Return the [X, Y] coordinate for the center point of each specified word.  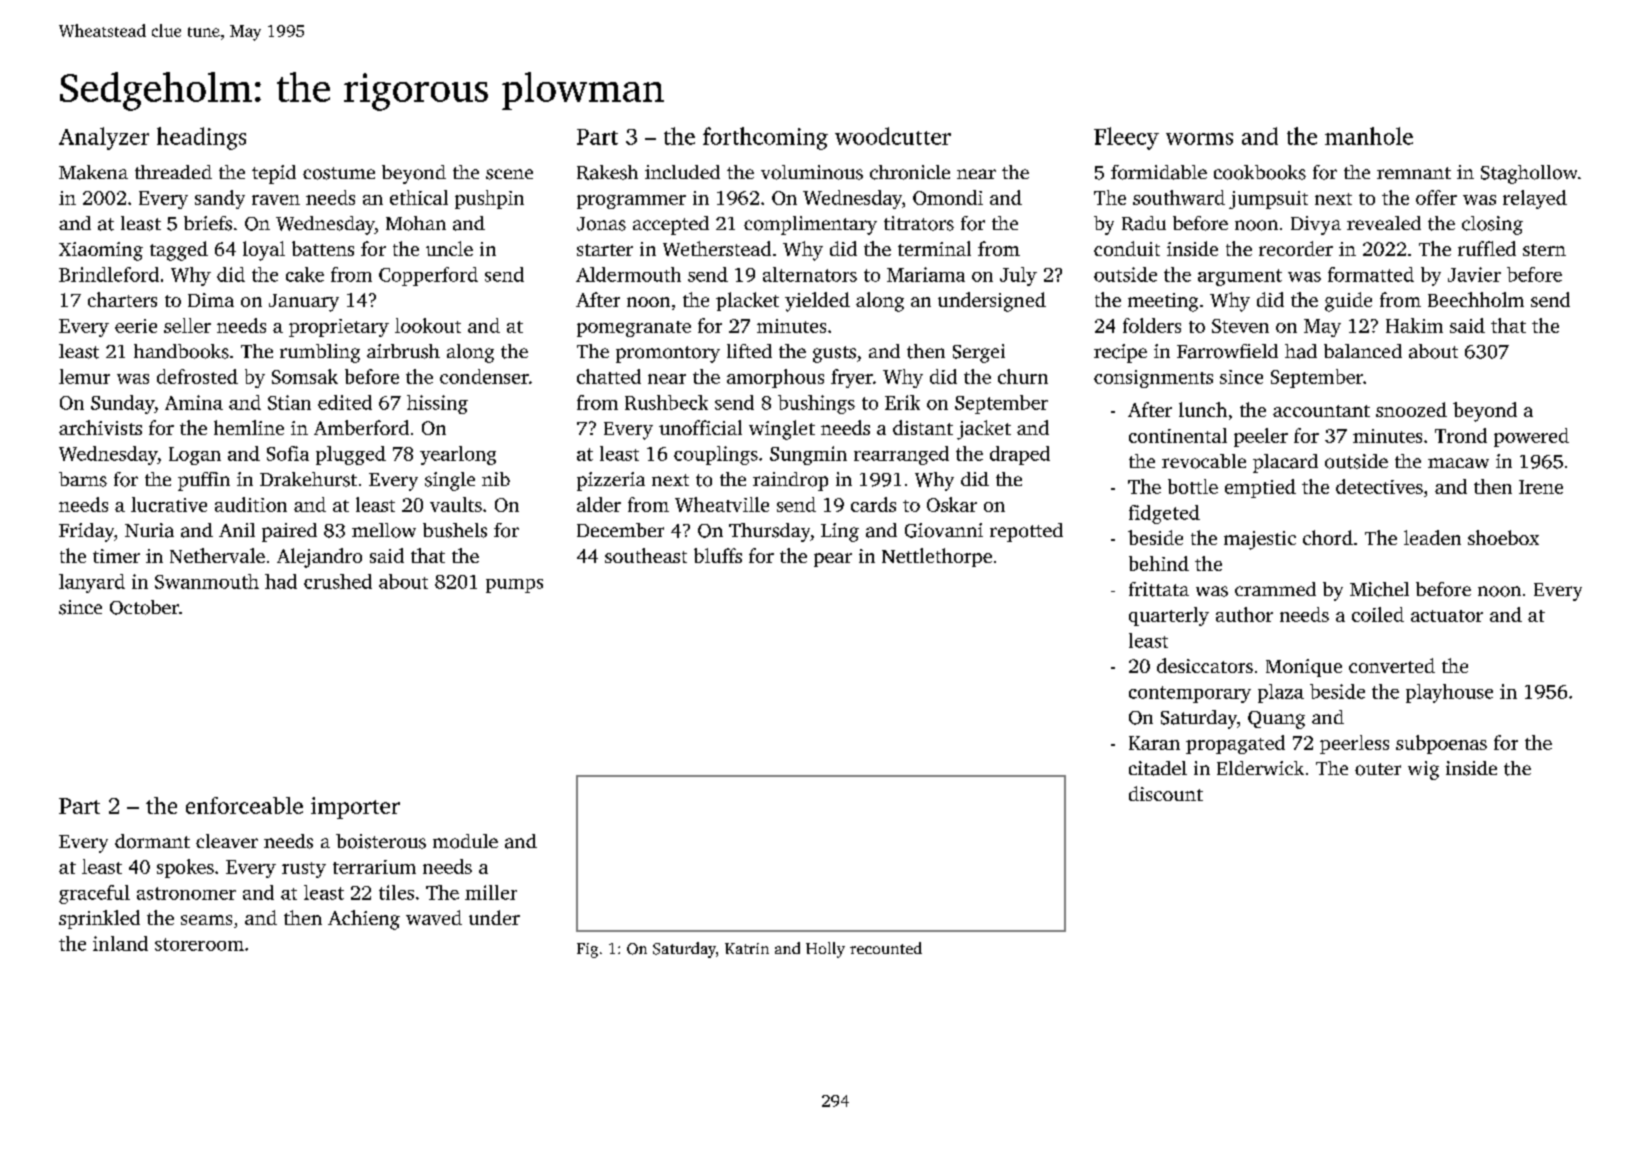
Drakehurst [308, 479]
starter [605, 250]
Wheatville [722, 504]
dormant [152, 841]
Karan [1154, 743]
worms [1199, 139]
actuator [1447, 616]
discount [1166, 793]
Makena [93, 172]
